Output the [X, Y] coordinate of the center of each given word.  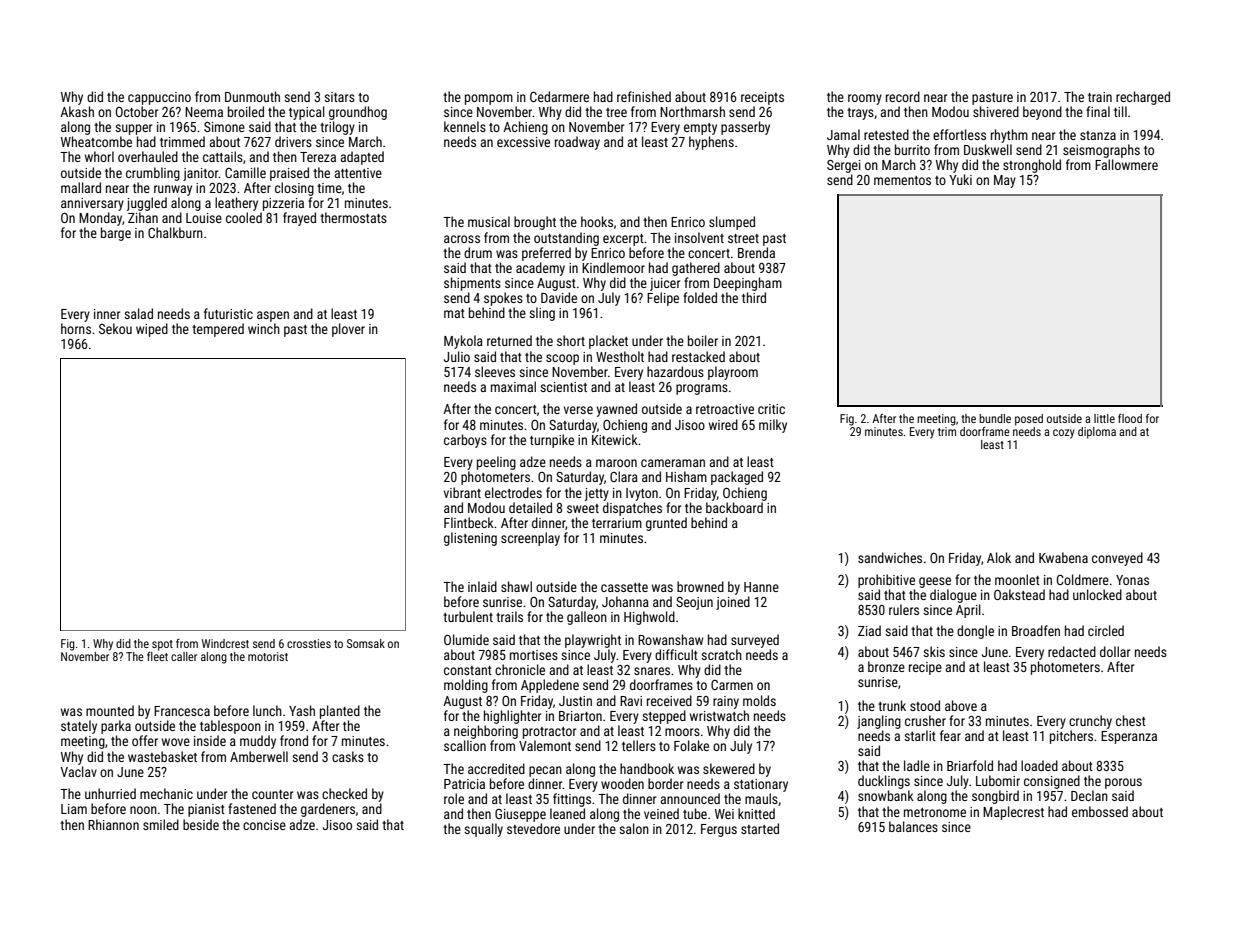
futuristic [228, 313]
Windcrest [225, 643]
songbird [995, 797]
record [903, 96]
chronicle [520, 669]
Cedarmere [559, 96]
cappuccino [159, 98]
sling [542, 314]
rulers [904, 609]
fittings [572, 800]
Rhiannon [113, 824]
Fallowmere [1126, 164]
